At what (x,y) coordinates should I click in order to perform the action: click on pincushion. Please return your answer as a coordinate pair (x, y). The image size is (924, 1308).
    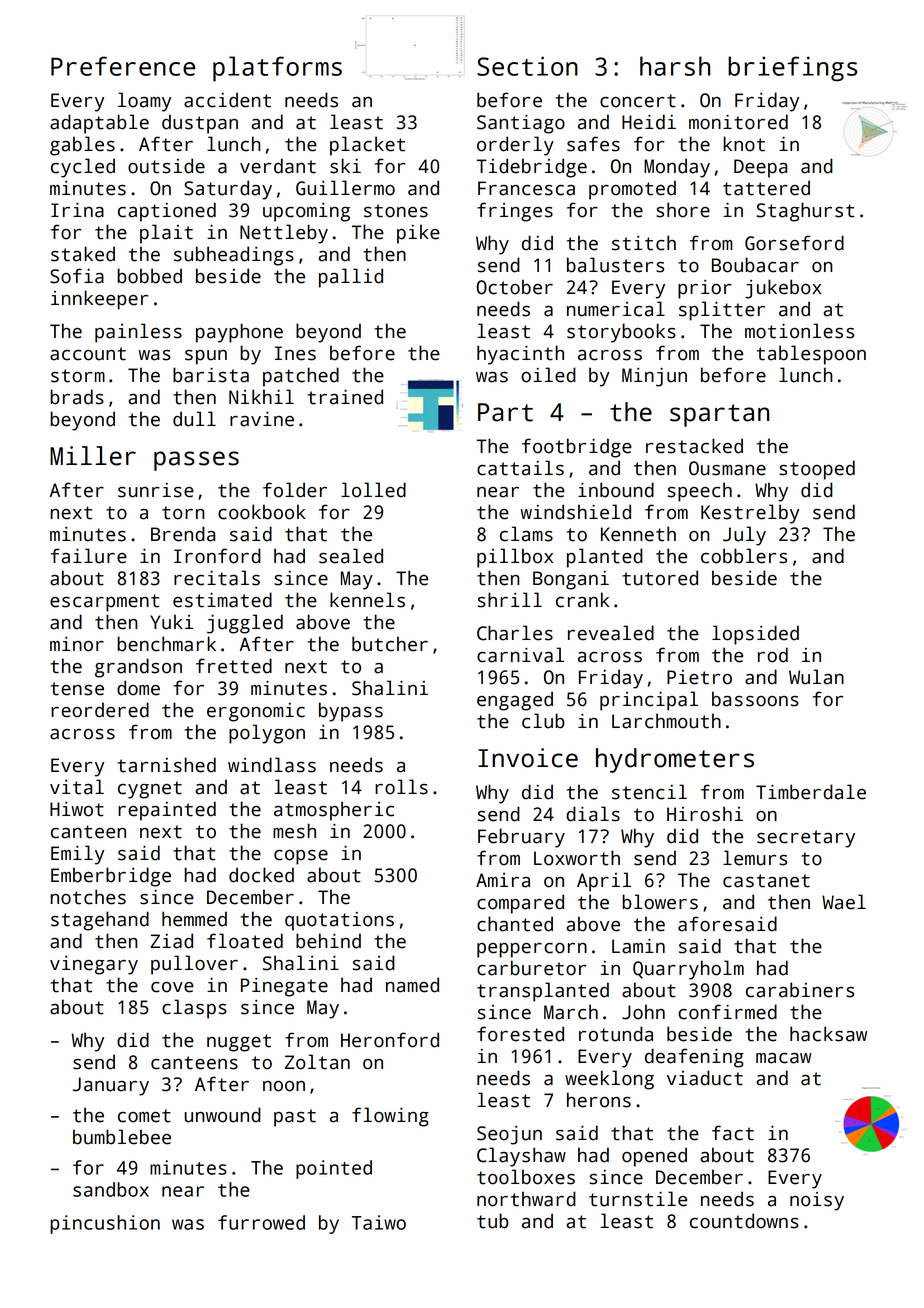
    Looking at the image, I should click on (105, 1224).
